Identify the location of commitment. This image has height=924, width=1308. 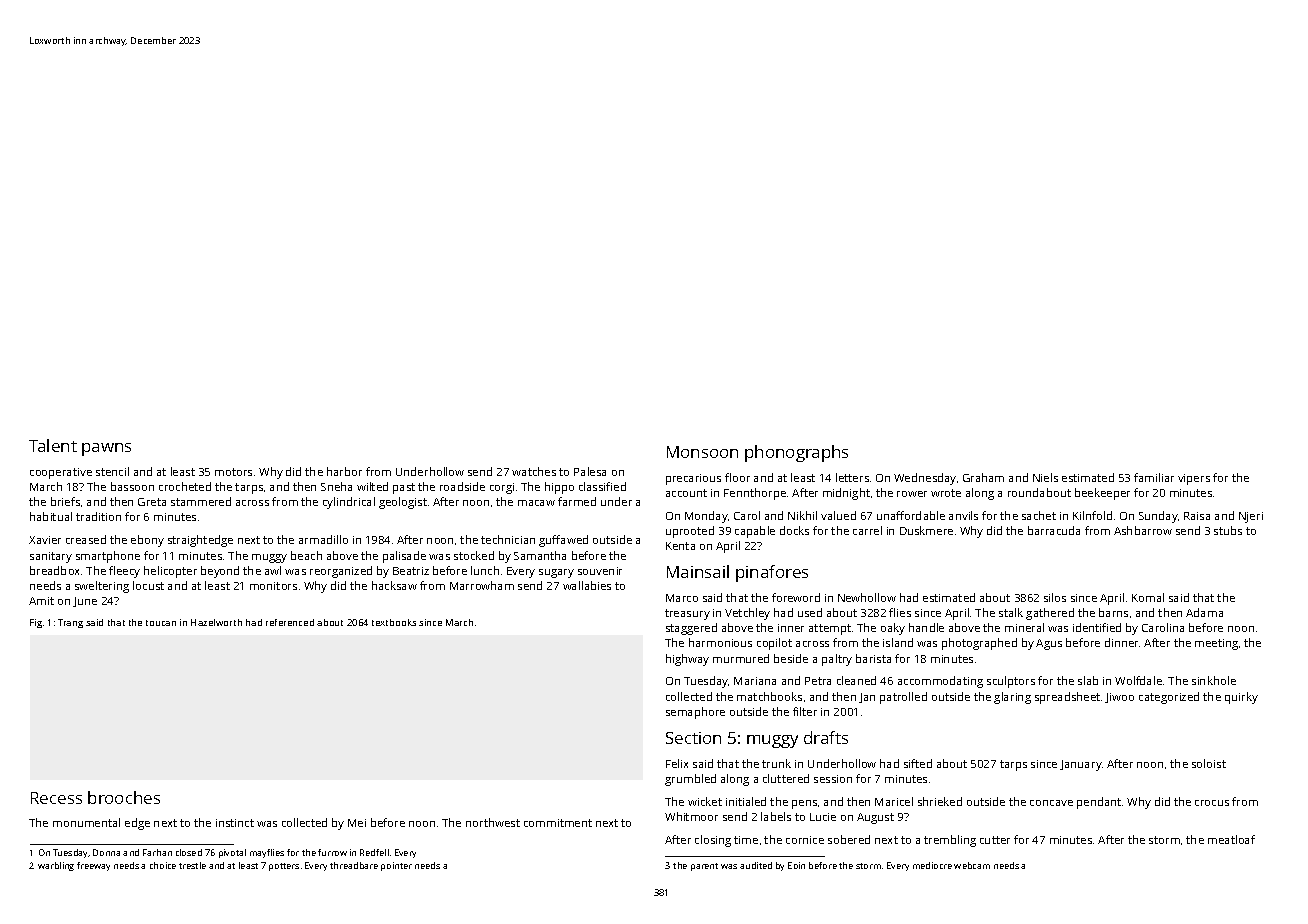
(558, 823).
